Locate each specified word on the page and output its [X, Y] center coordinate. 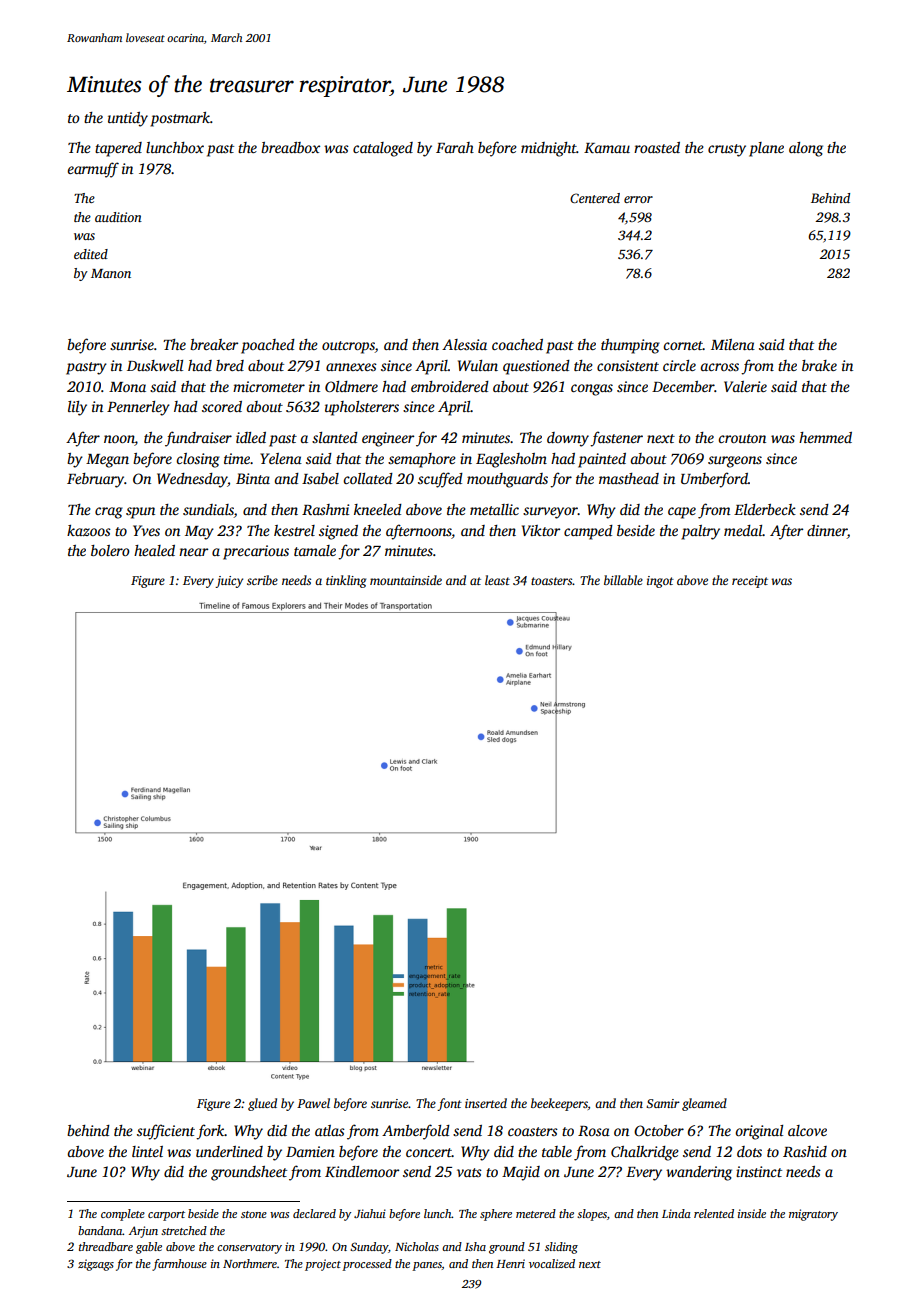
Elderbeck [765, 509]
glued [262, 1104]
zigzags [96, 1265]
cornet [683, 345]
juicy [229, 582]
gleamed [704, 1104]
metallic [494, 509]
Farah [455, 147]
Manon [111, 273]
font [449, 1104]
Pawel [313, 1103]
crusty [727, 150]
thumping [630, 346]
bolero [110, 550]
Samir [663, 1103]
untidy [128, 119]
